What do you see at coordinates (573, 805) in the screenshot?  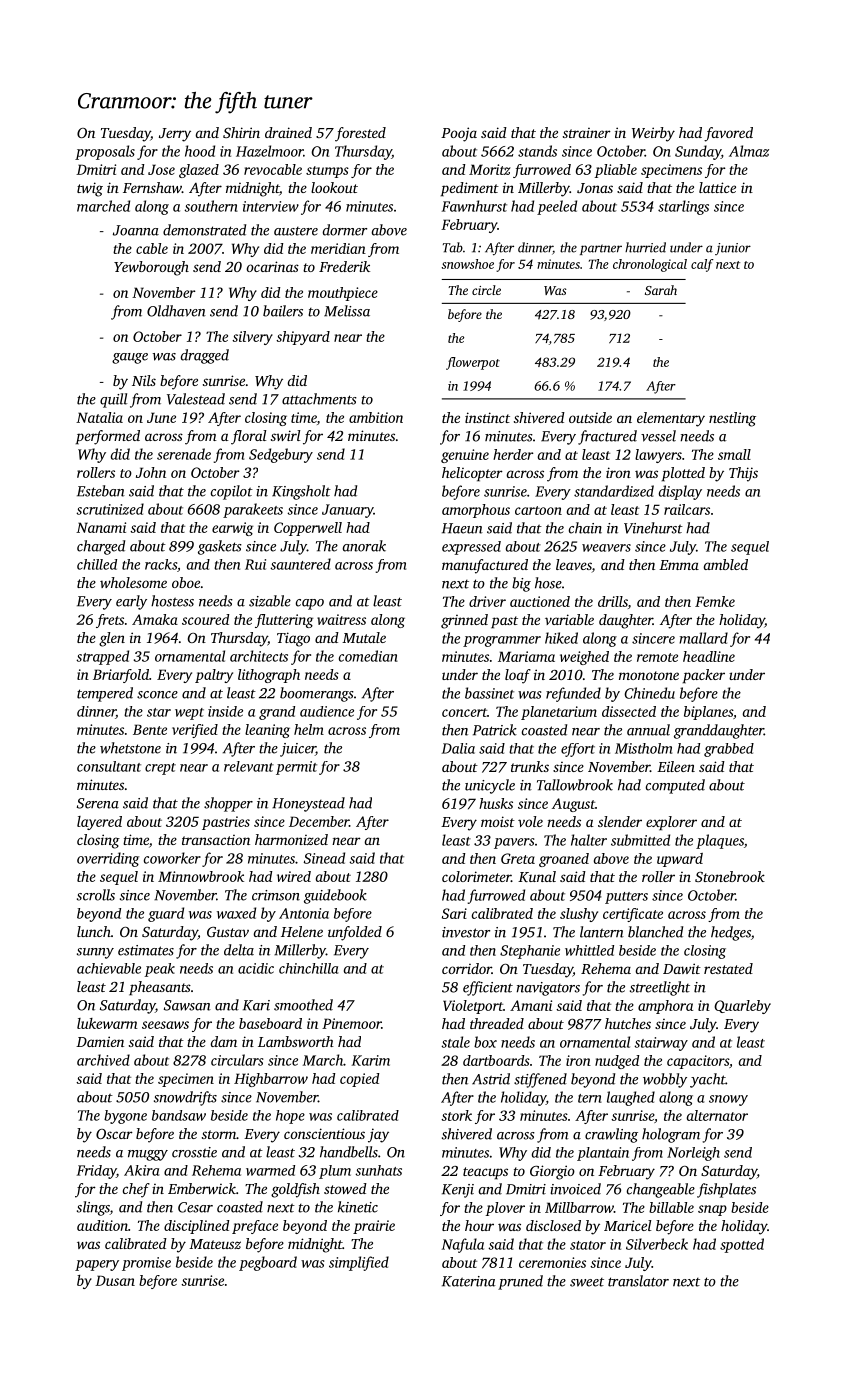 I see `August` at bounding box center [573, 805].
